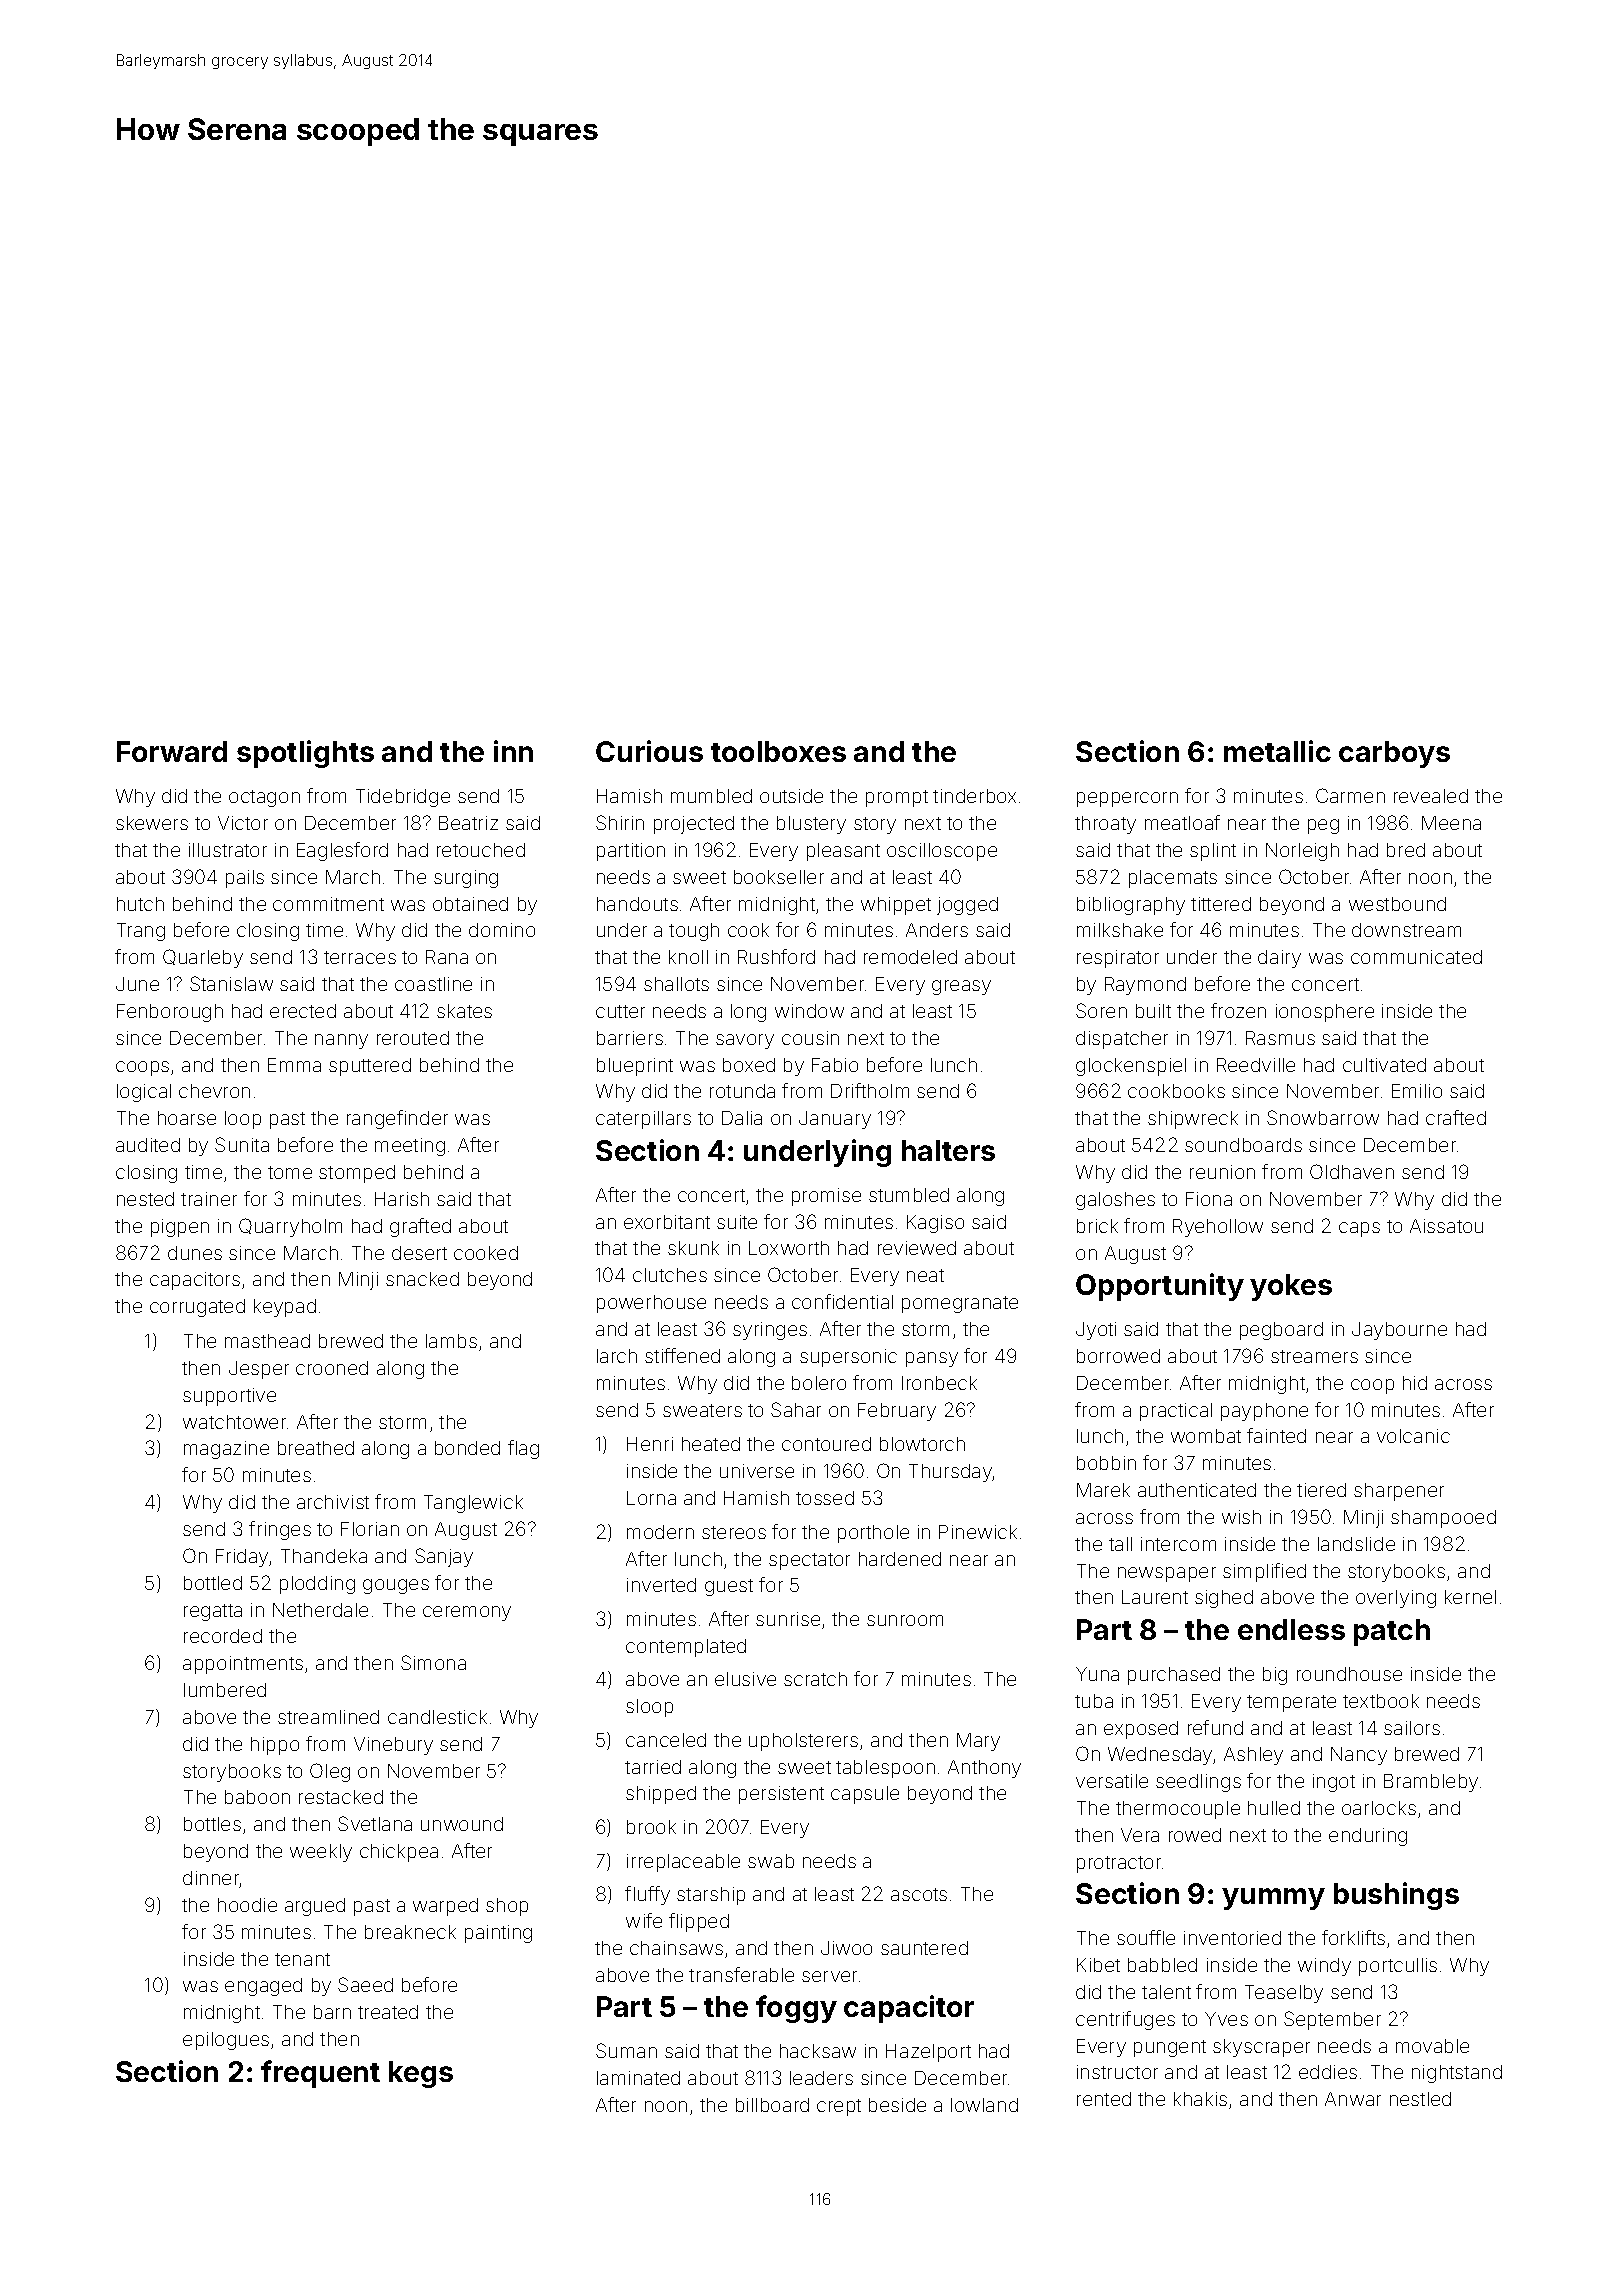 The image size is (1620, 2292). Describe the element at coordinates (694, 825) in the page. I see `projected` at that location.
